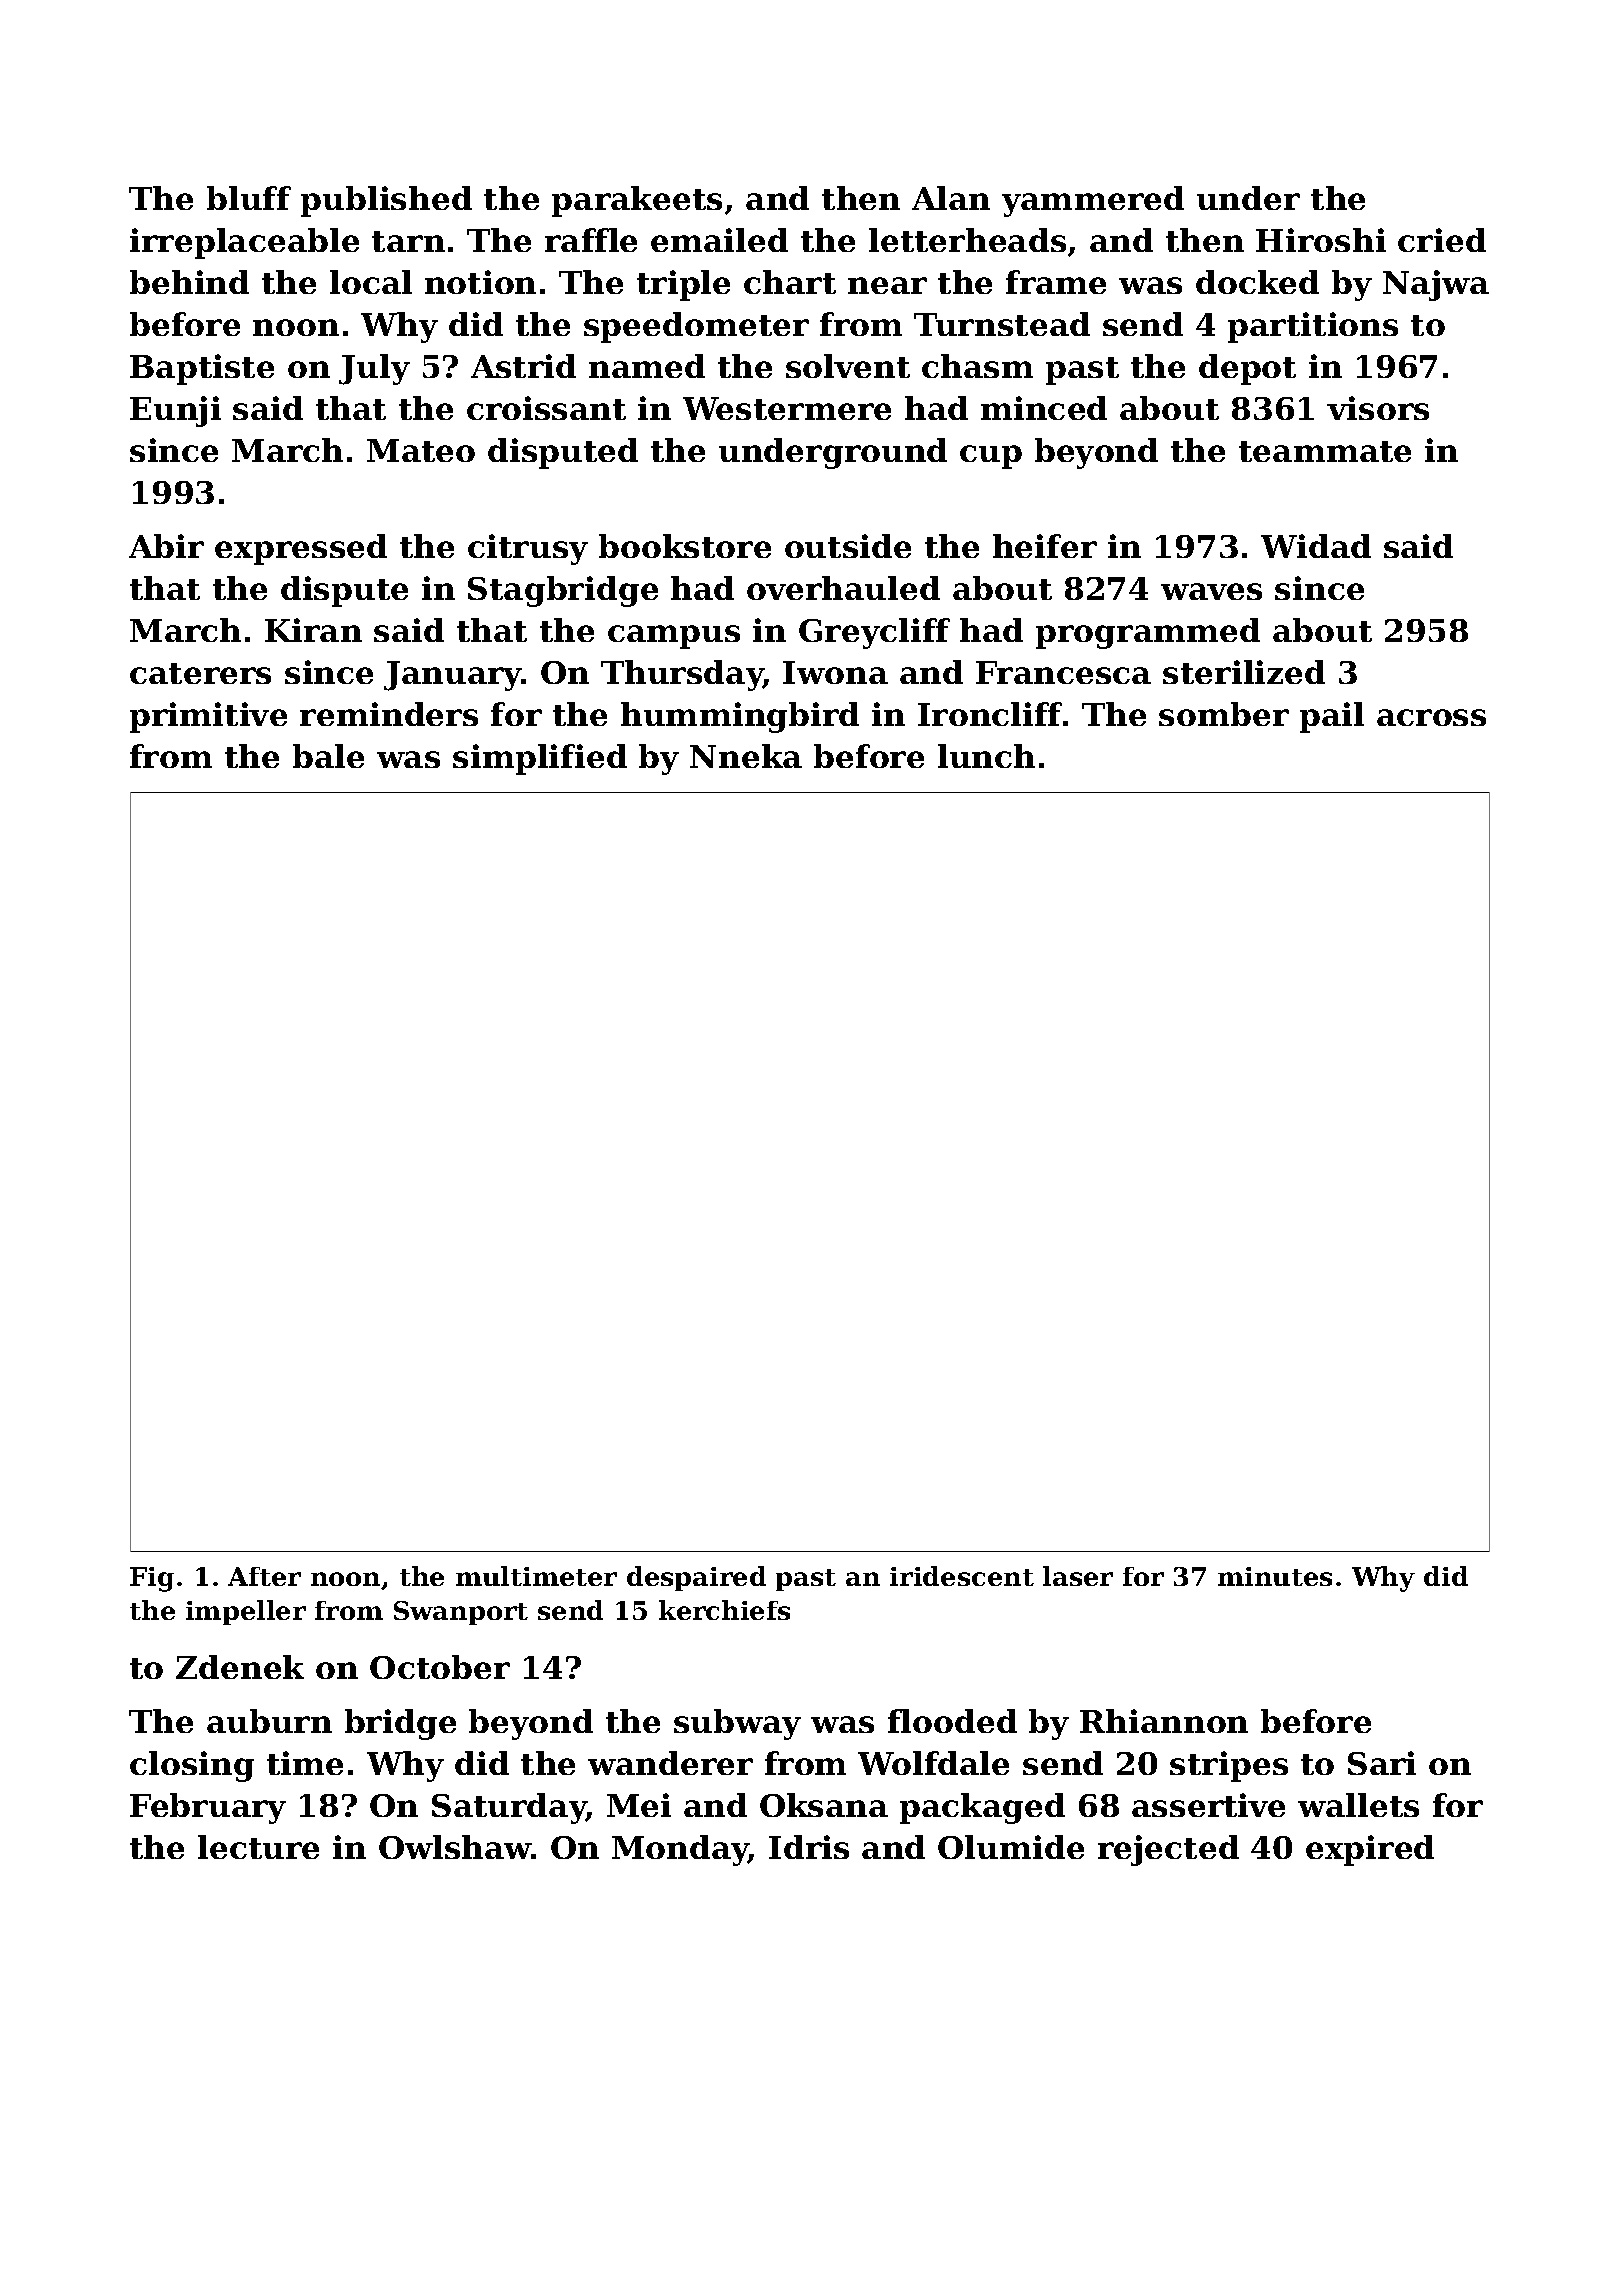 This document has width=1620, height=2292. Describe the element at coordinates (1316, 546) in the document. I see `Widad` at that location.
